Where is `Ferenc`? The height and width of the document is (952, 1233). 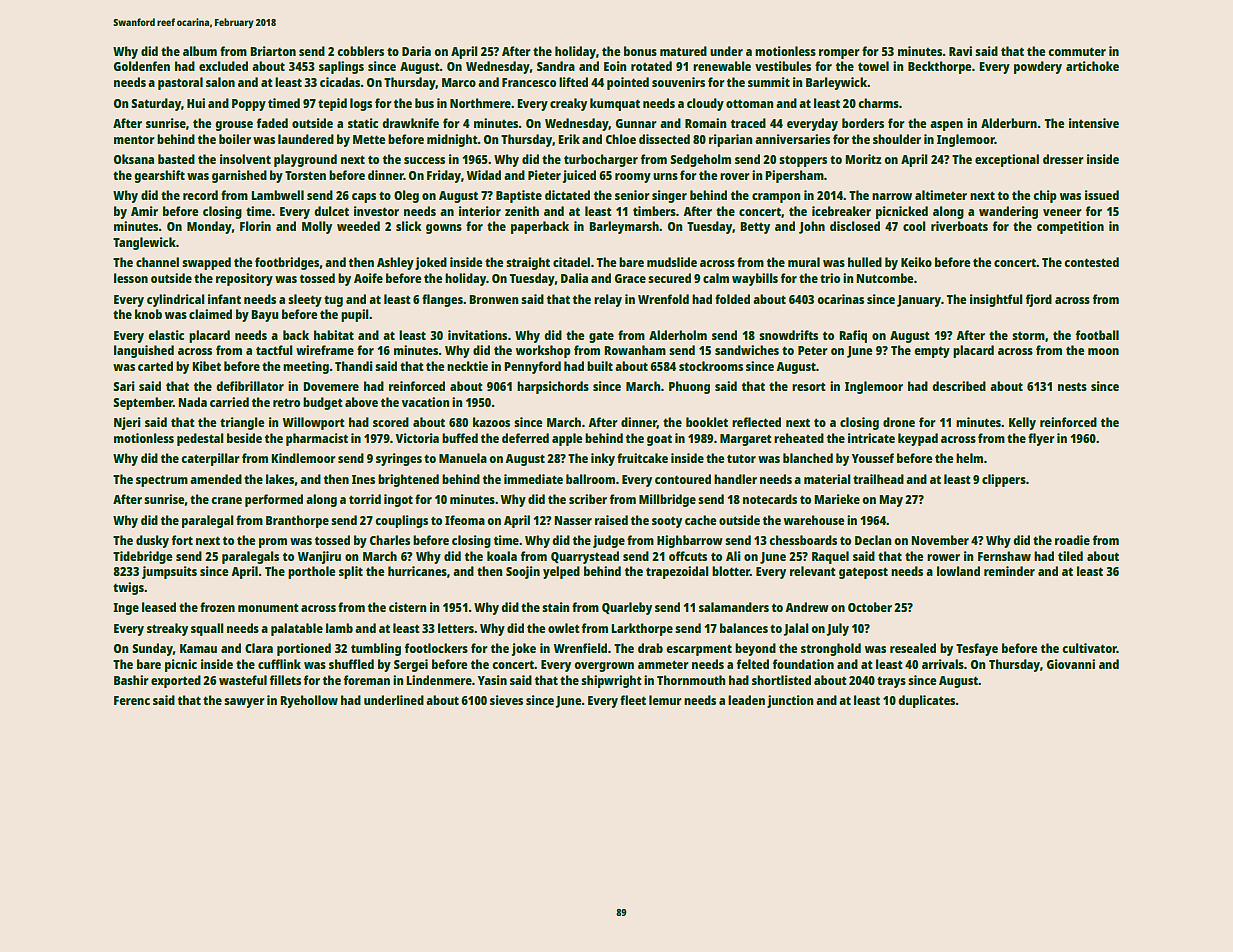
Ferenc is located at coordinates (132, 700).
